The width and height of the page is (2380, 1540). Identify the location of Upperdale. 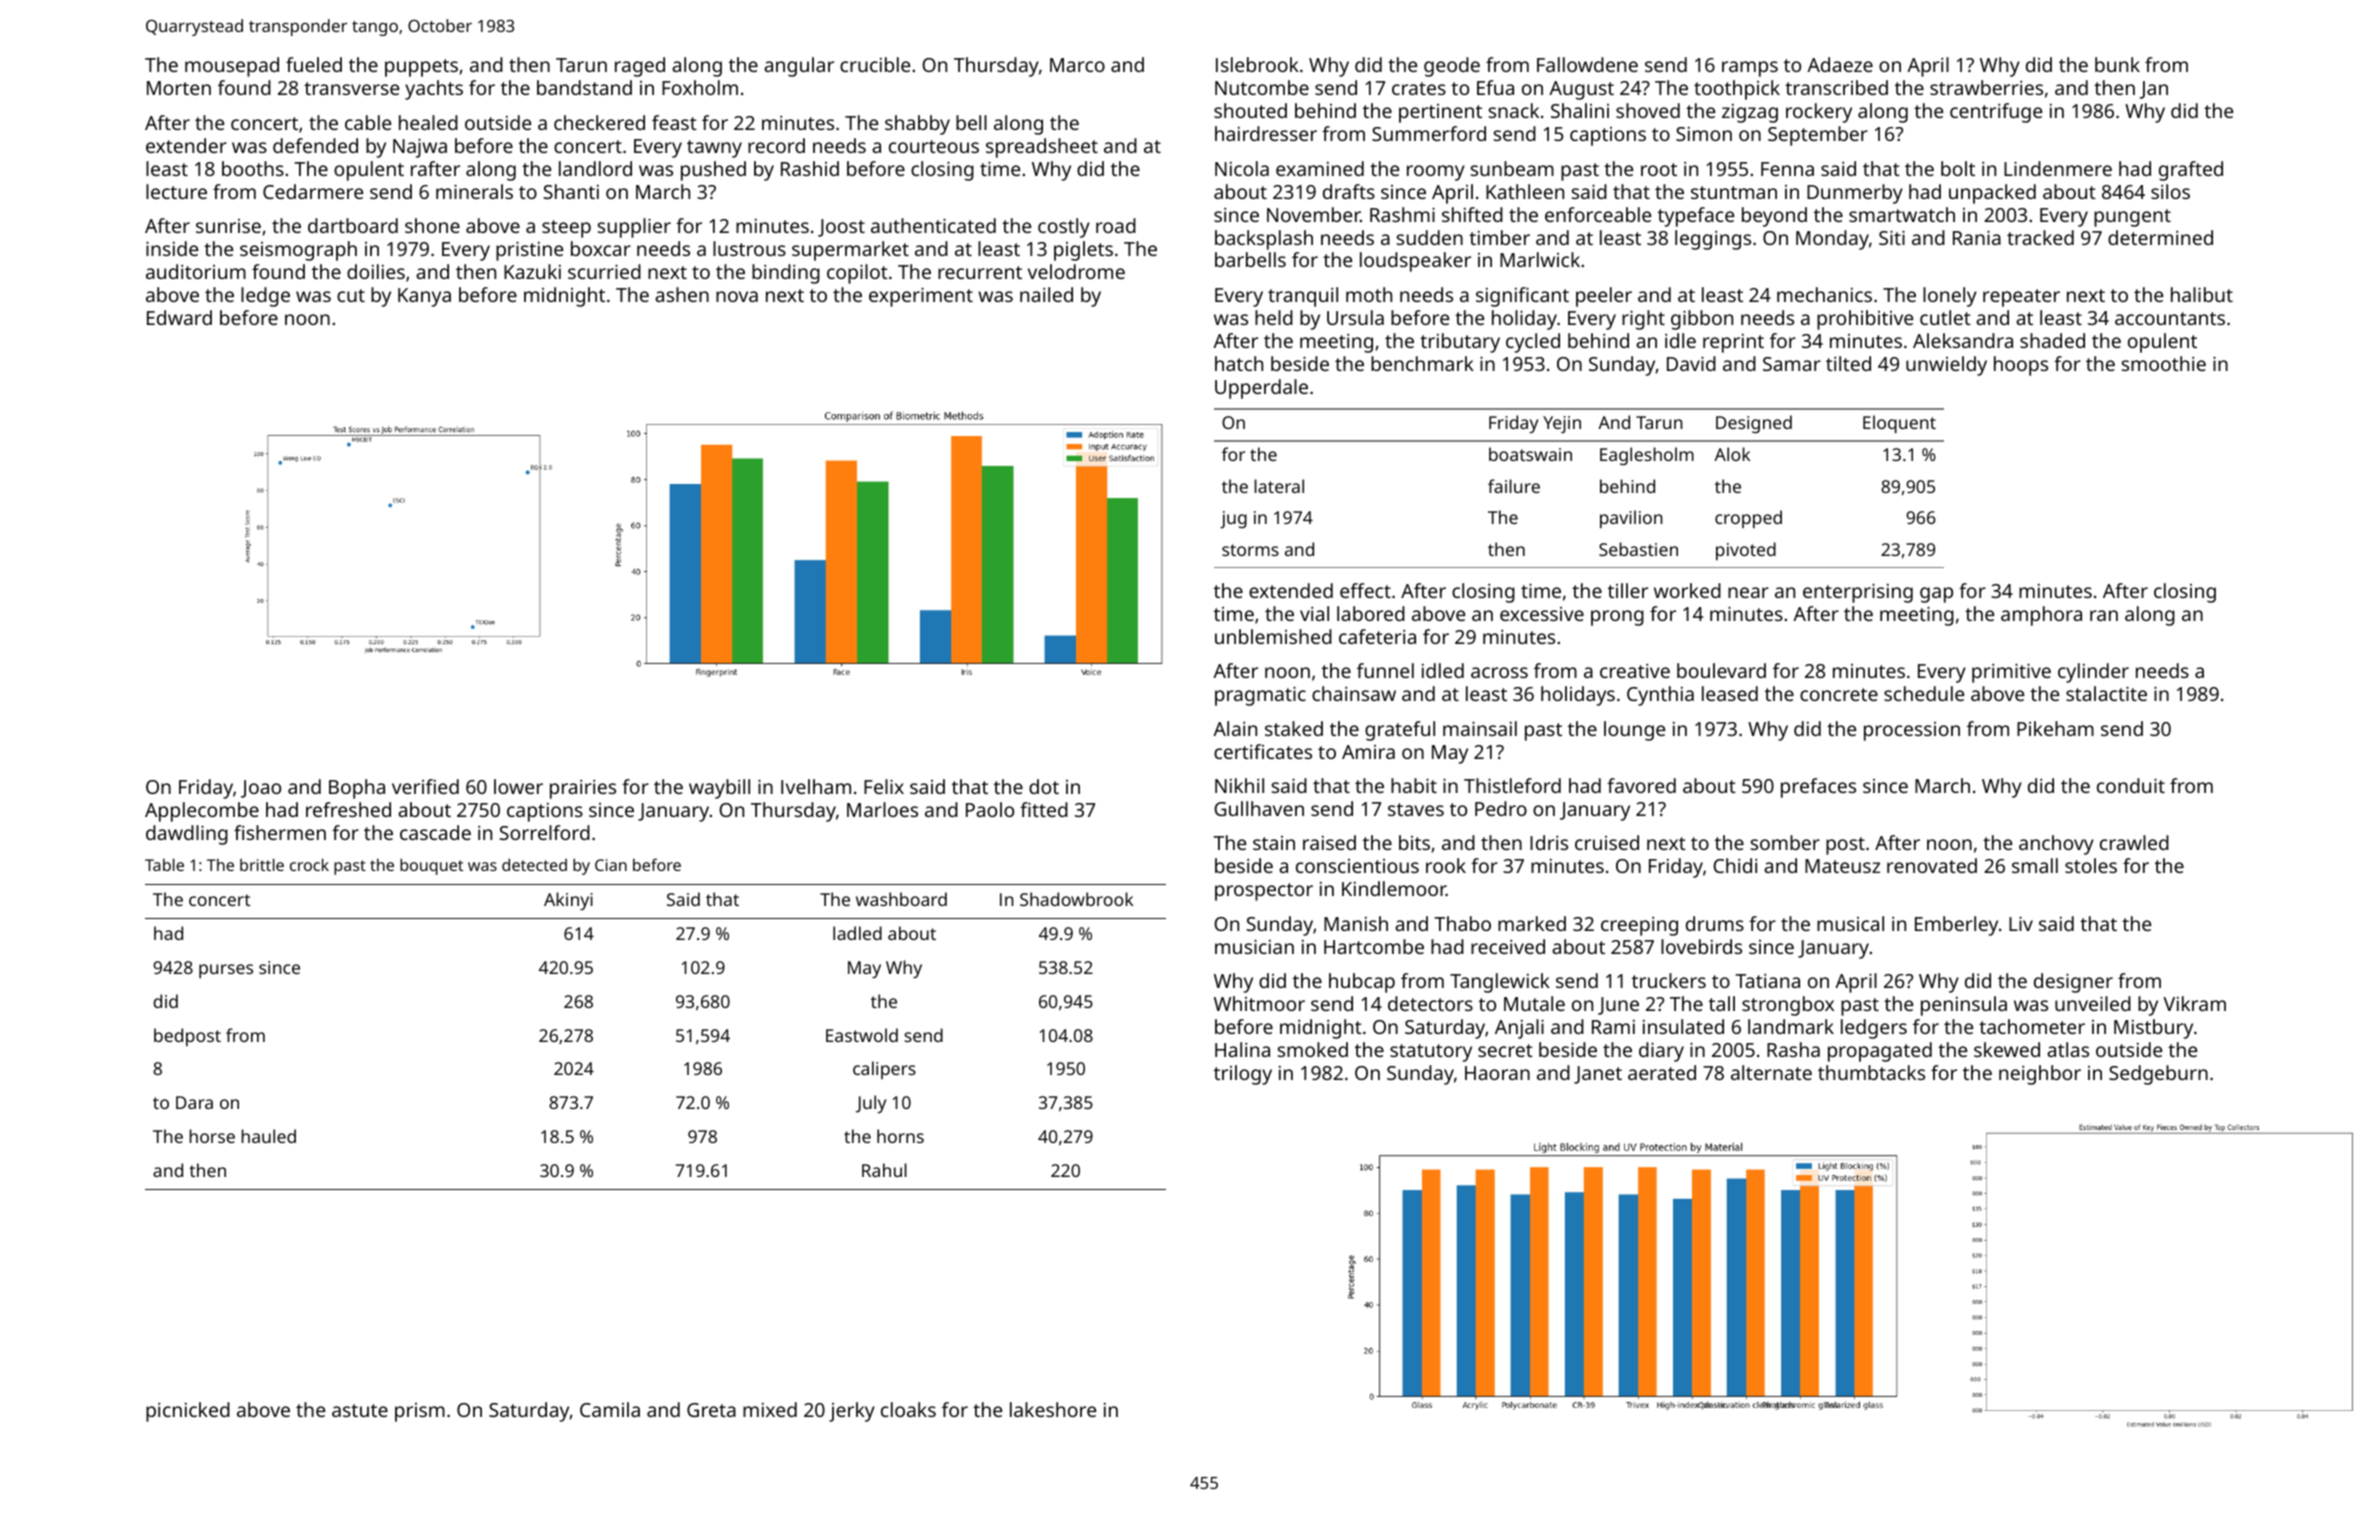
(1261, 389).
